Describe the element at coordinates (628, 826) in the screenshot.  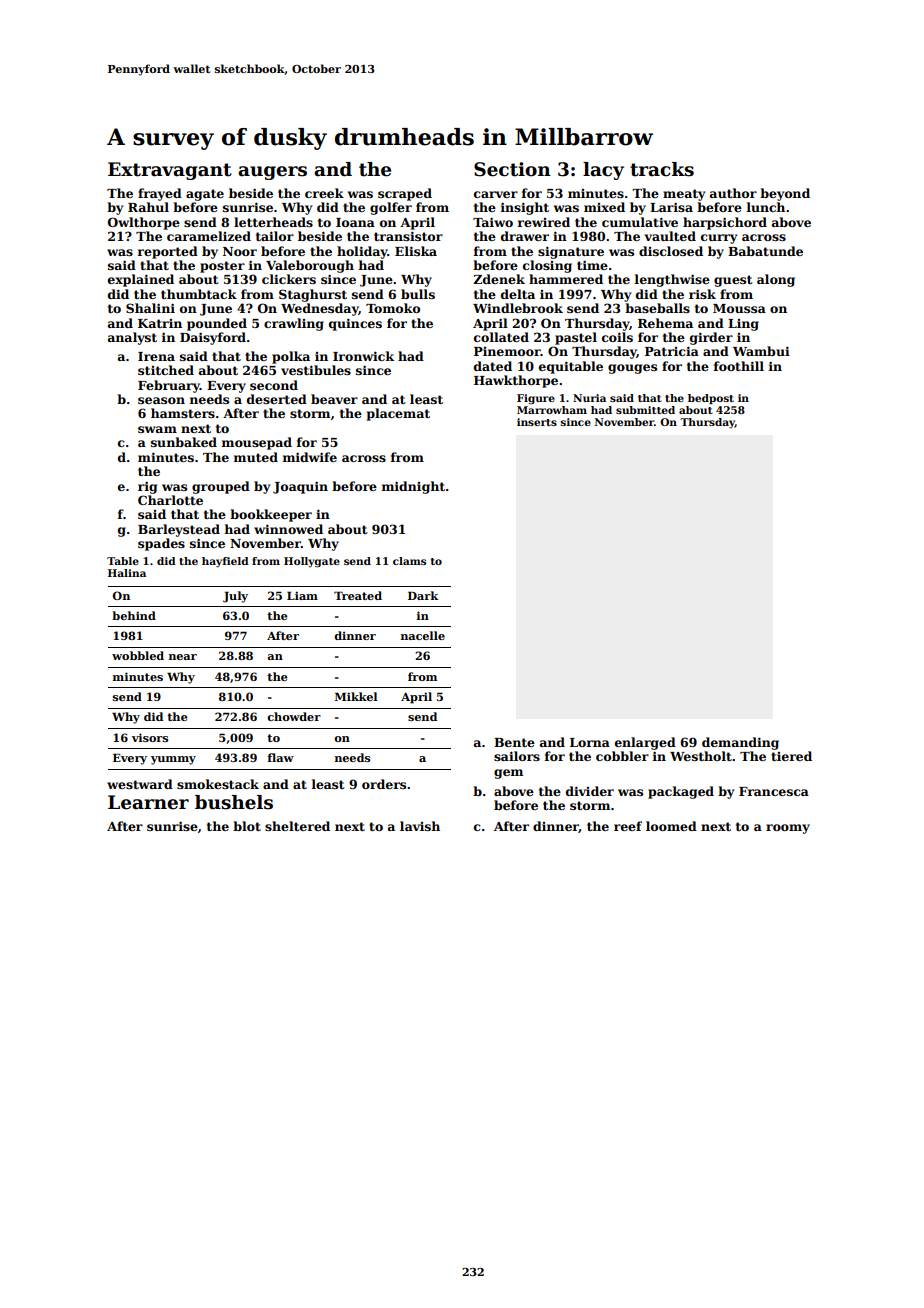
I see `reef` at that location.
